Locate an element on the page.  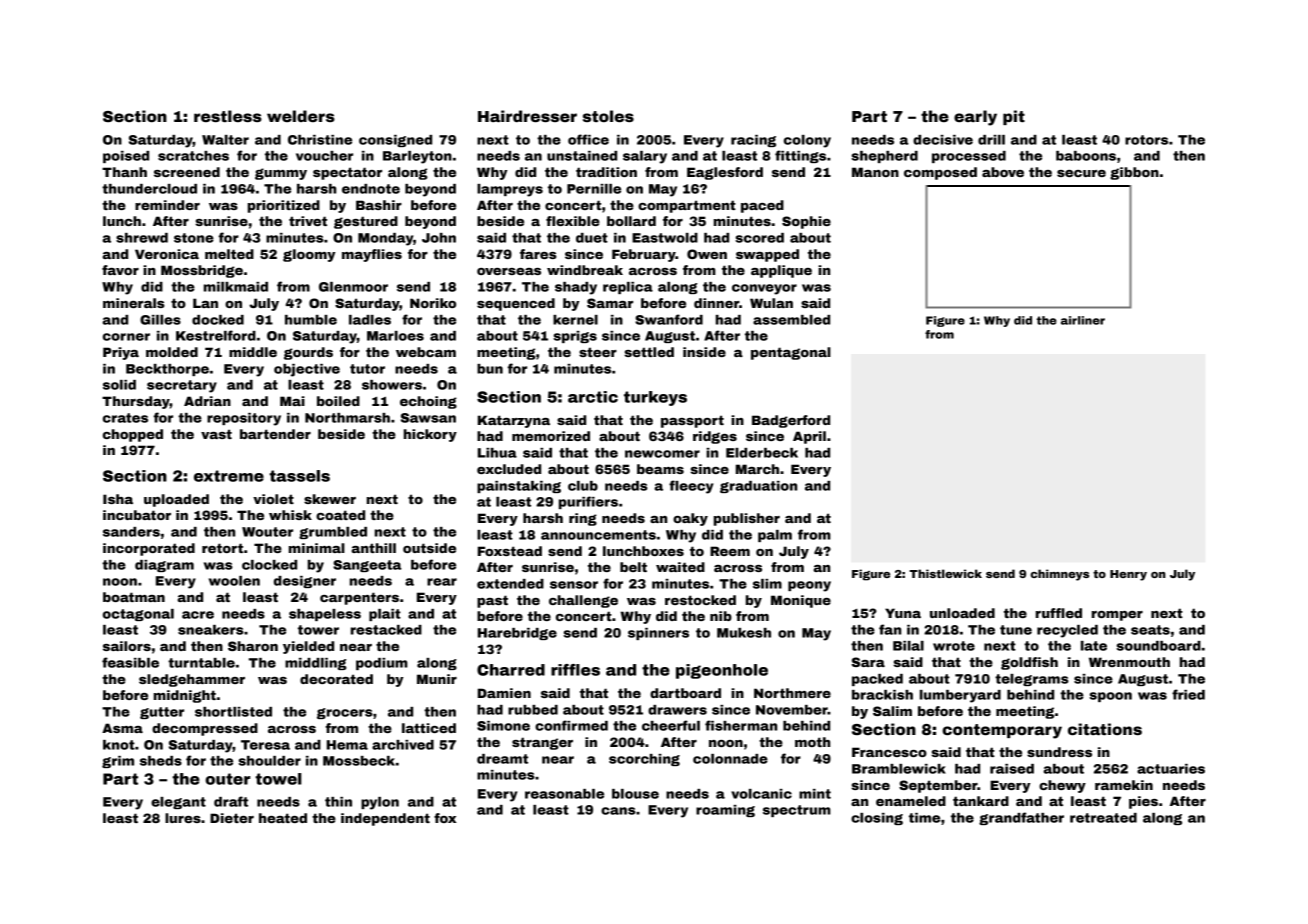
mint is located at coordinates (815, 794).
